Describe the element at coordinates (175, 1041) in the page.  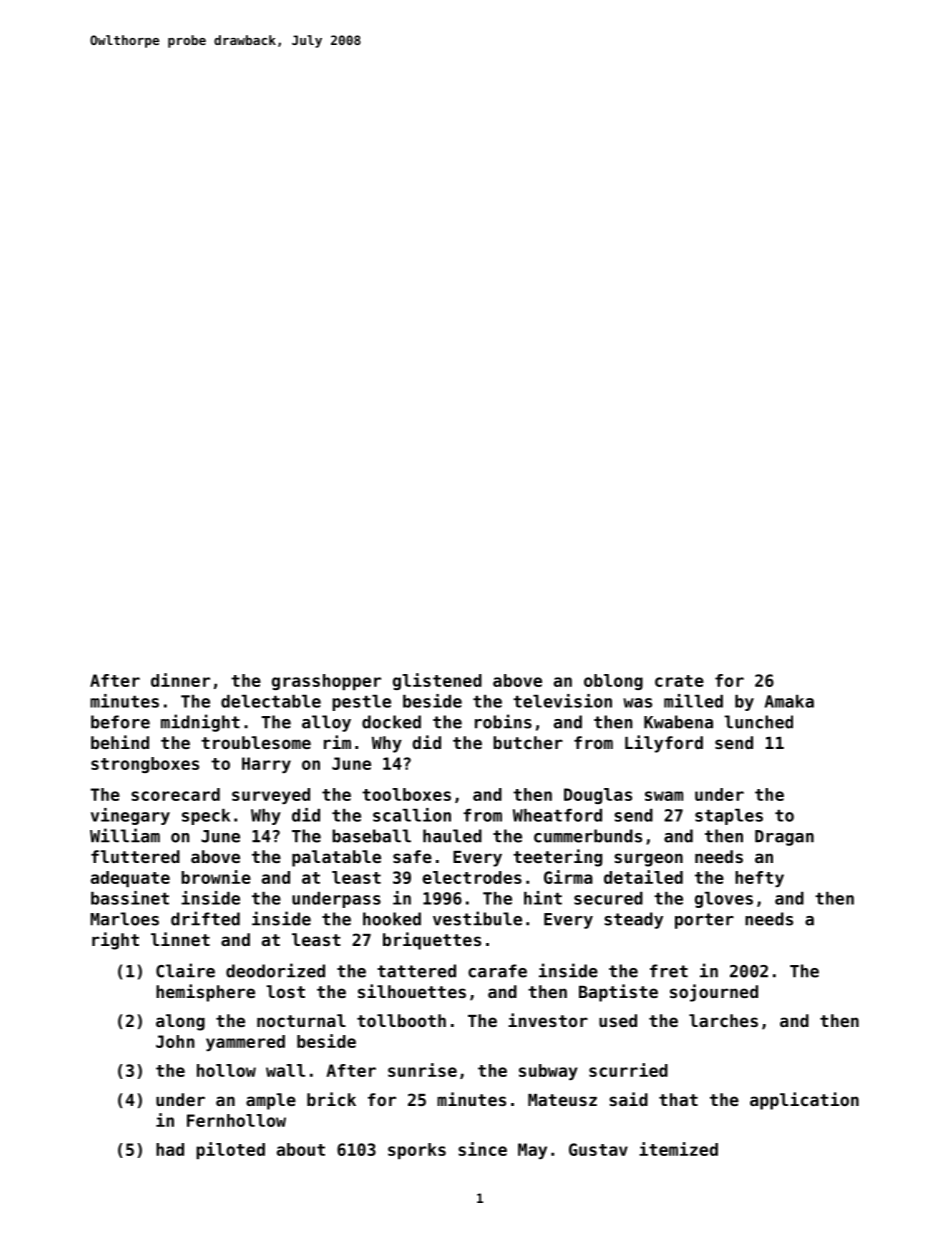
I see `John` at that location.
